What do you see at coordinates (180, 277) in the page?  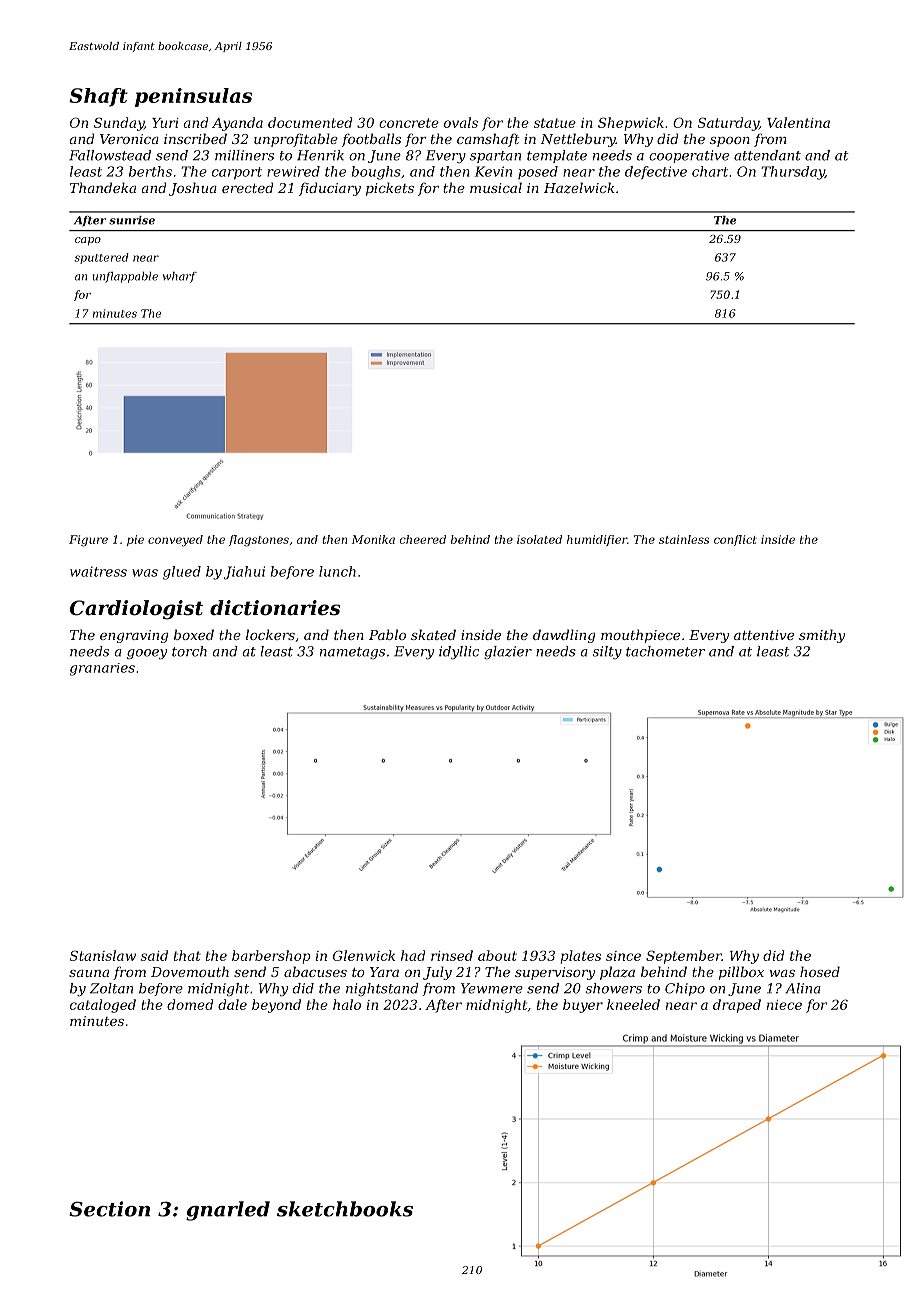 I see `wharf` at bounding box center [180, 277].
